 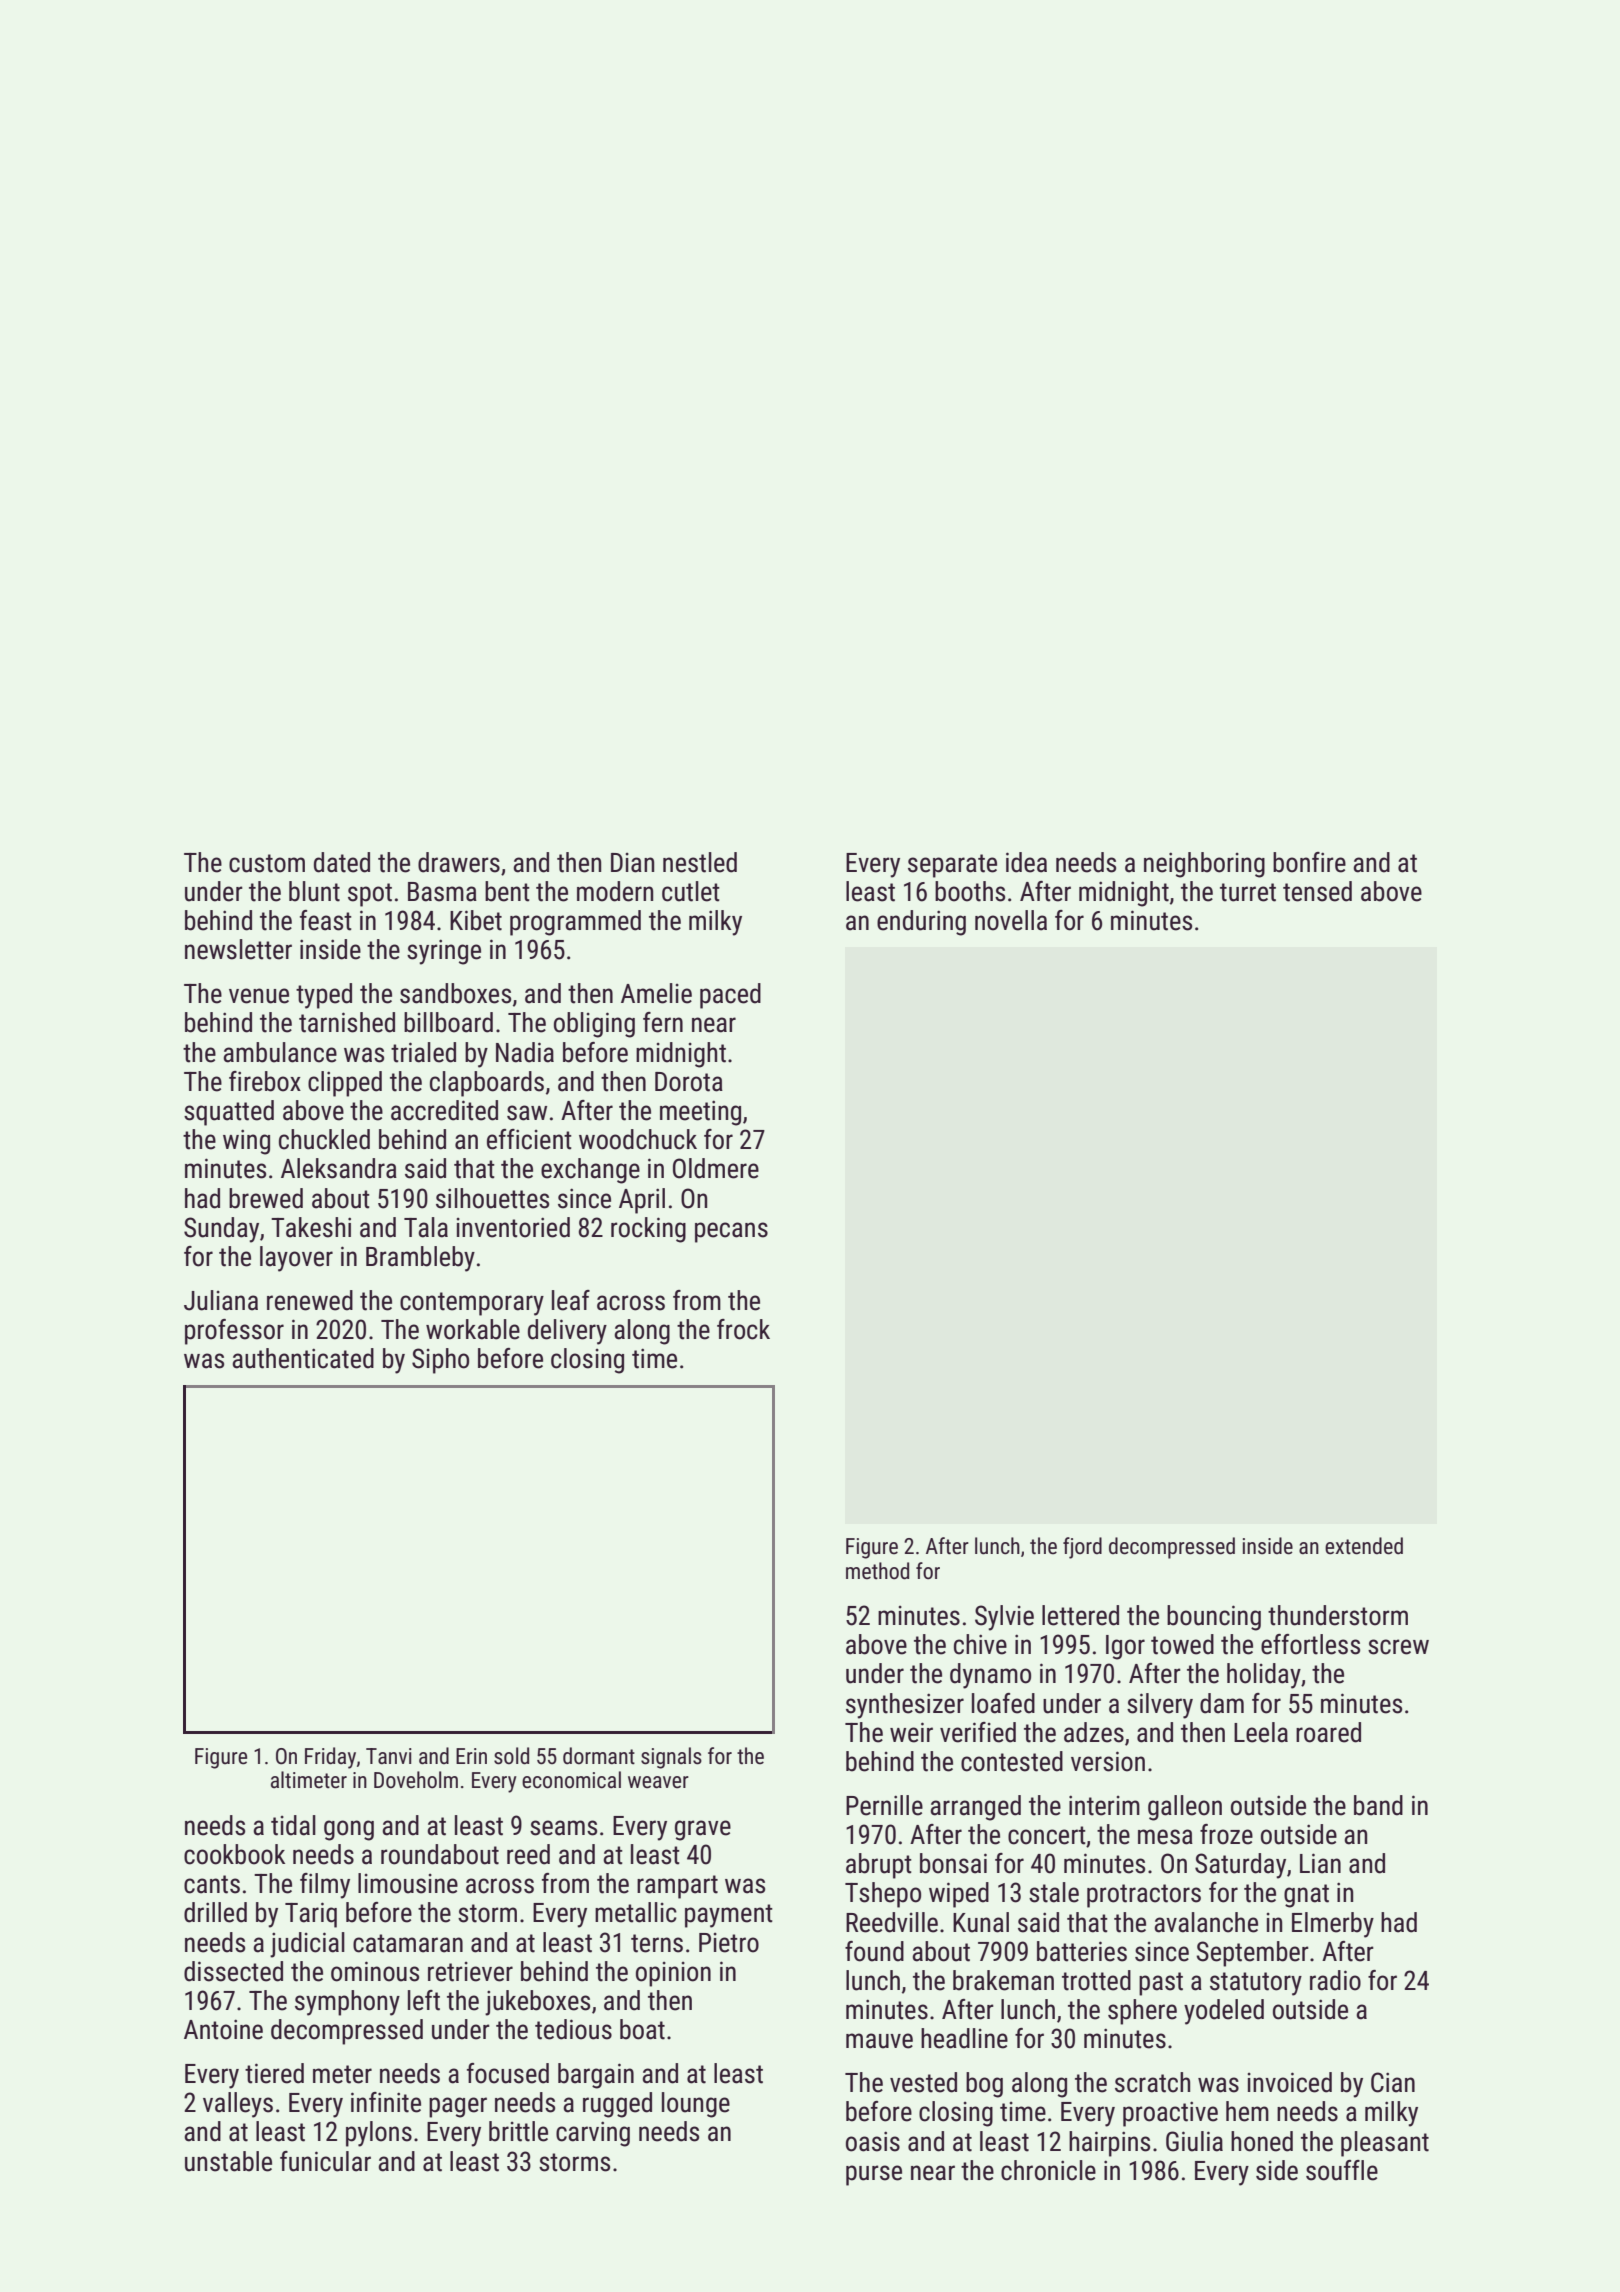 What do you see at coordinates (1378, 1805) in the screenshot?
I see `band` at bounding box center [1378, 1805].
